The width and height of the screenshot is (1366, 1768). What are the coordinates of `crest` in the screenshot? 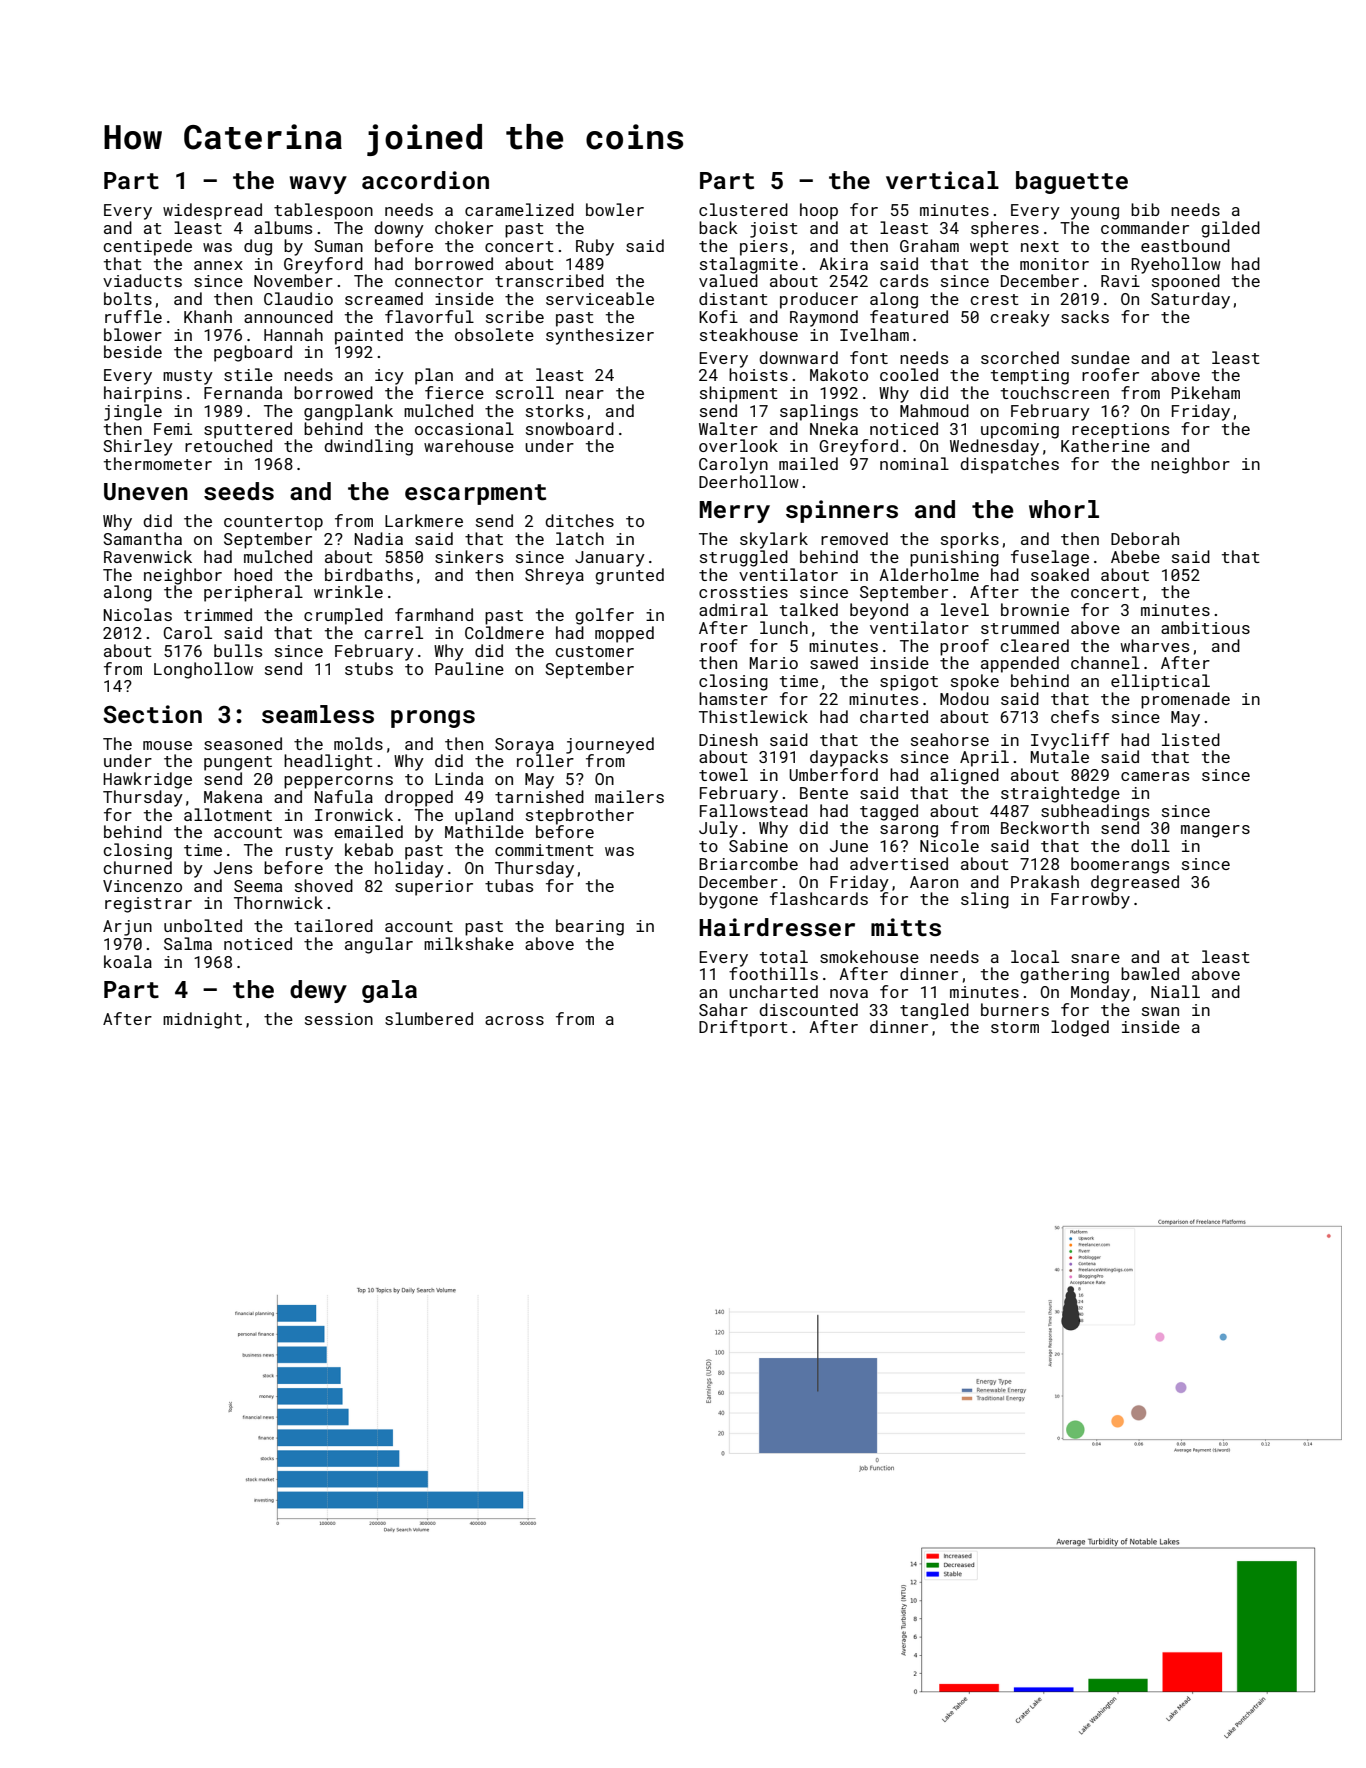 It's located at (994, 299).
